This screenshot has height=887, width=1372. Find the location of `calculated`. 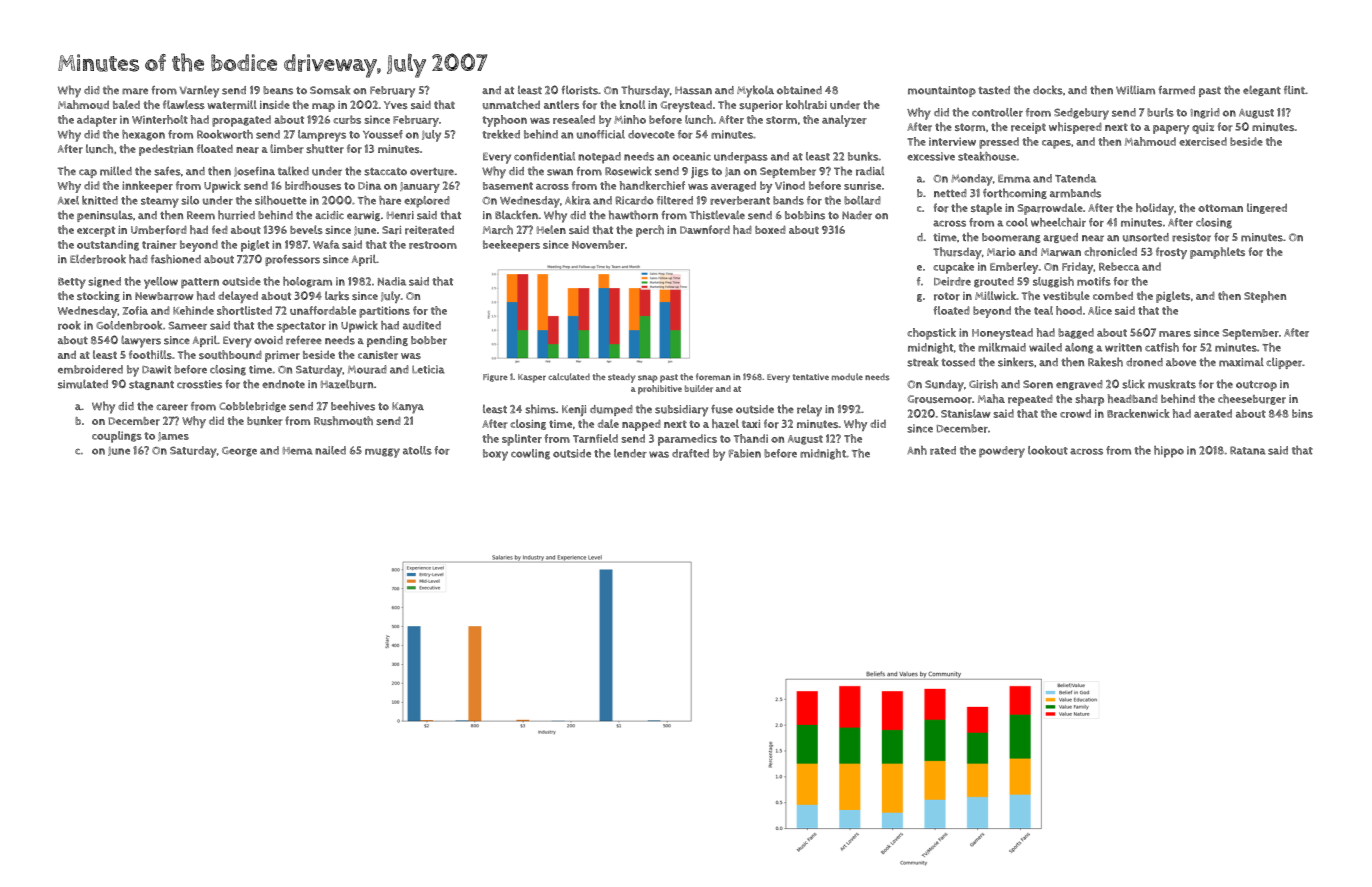

calculated is located at coordinates (569, 377).
